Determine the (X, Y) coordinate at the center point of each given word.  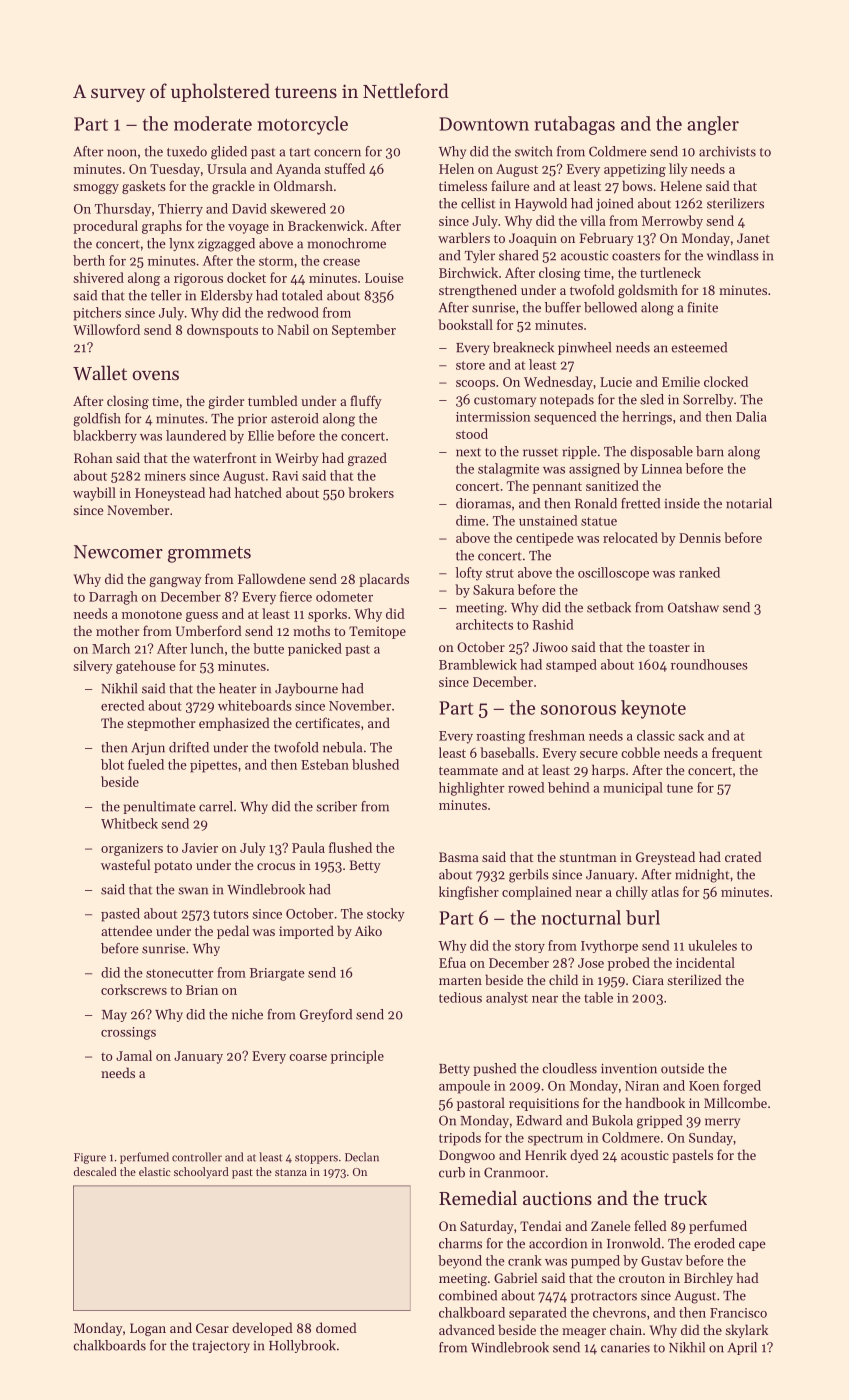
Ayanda (298, 170)
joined (614, 204)
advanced (467, 1329)
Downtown (484, 124)
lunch (207, 648)
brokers (371, 492)
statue (599, 521)
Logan (148, 1329)
